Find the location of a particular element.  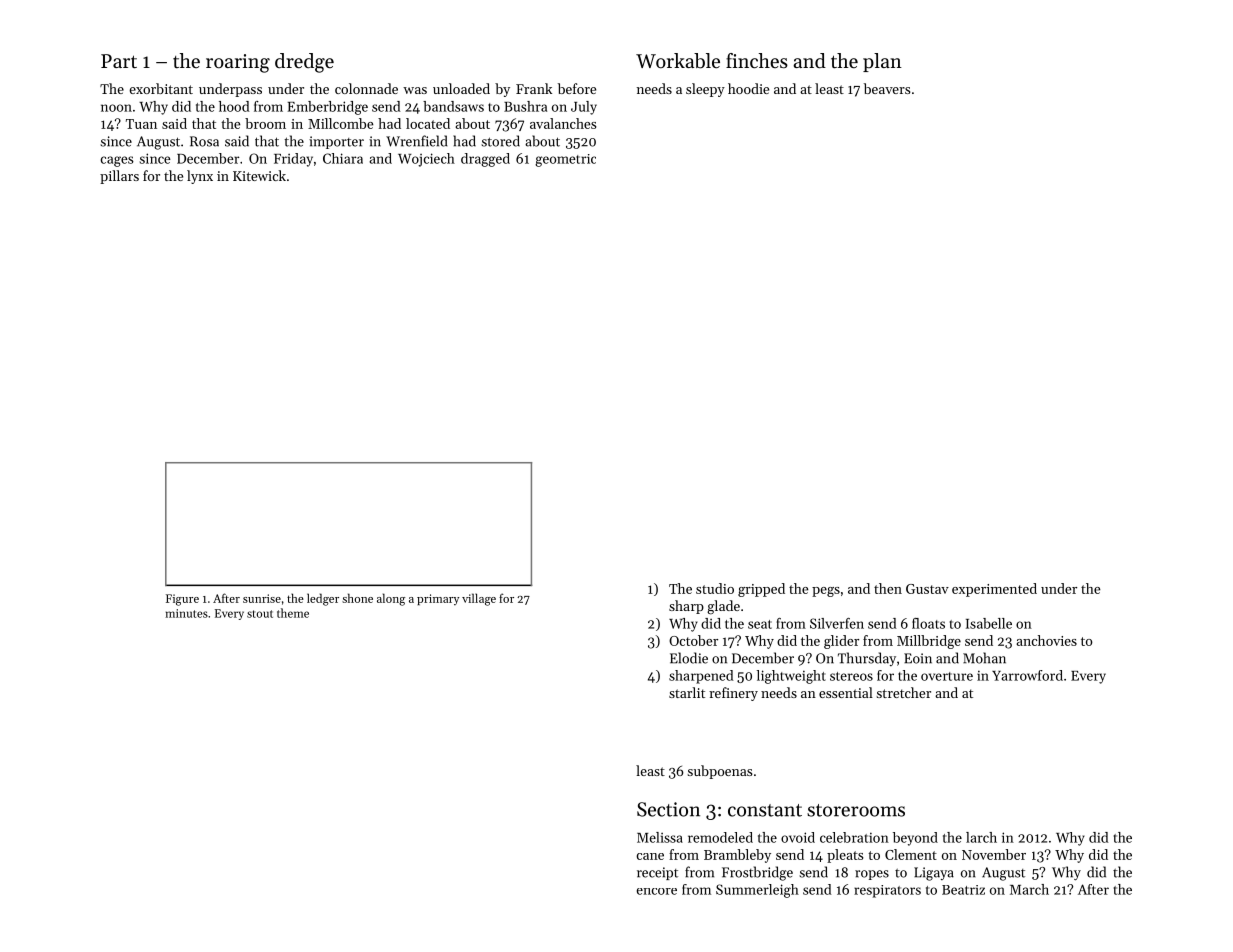

shone is located at coordinates (357, 598).
